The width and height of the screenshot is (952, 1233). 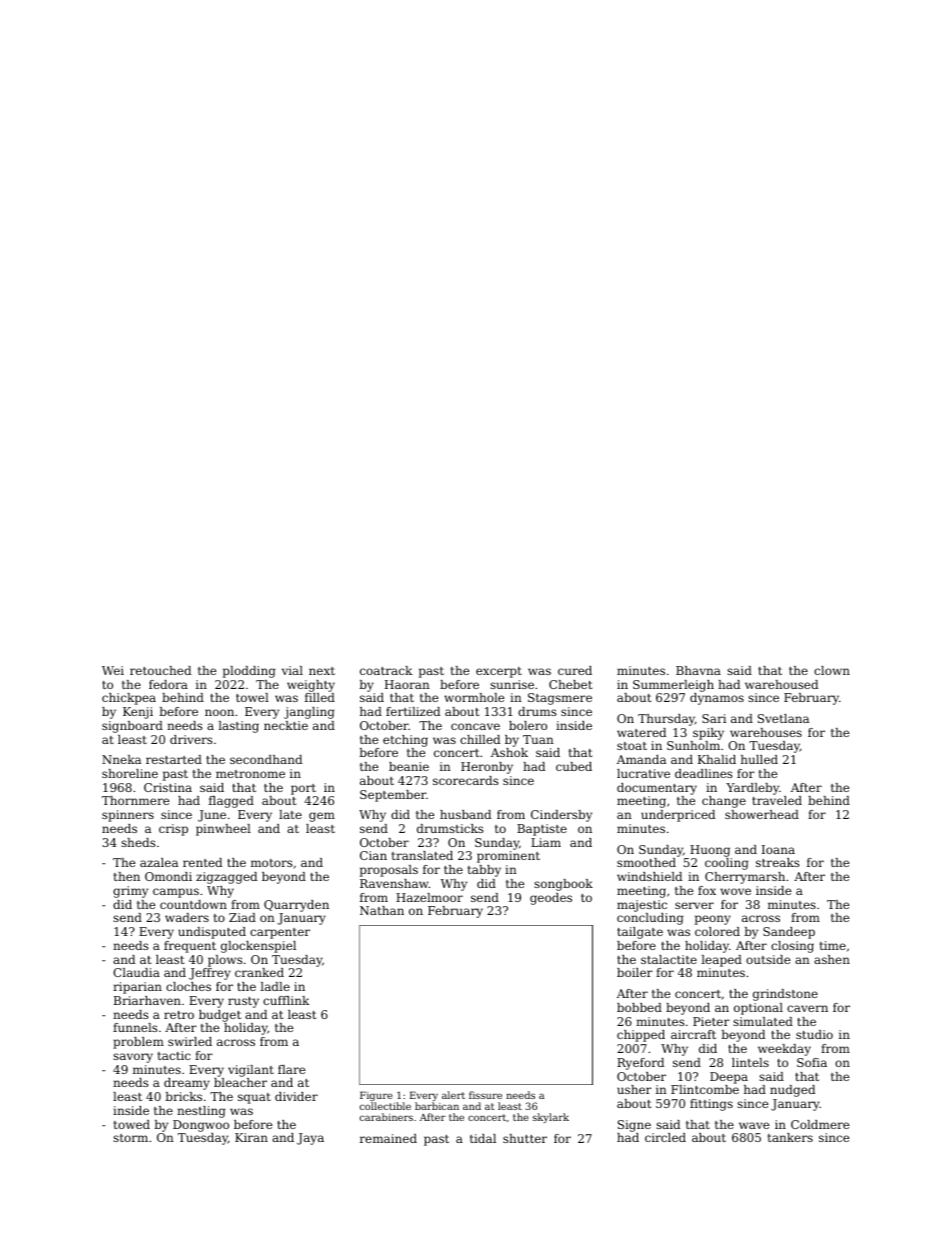 What do you see at coordinates (240, 1082) in the screenshot?
I see `bleacher` at bounding box center [240, 1082].
